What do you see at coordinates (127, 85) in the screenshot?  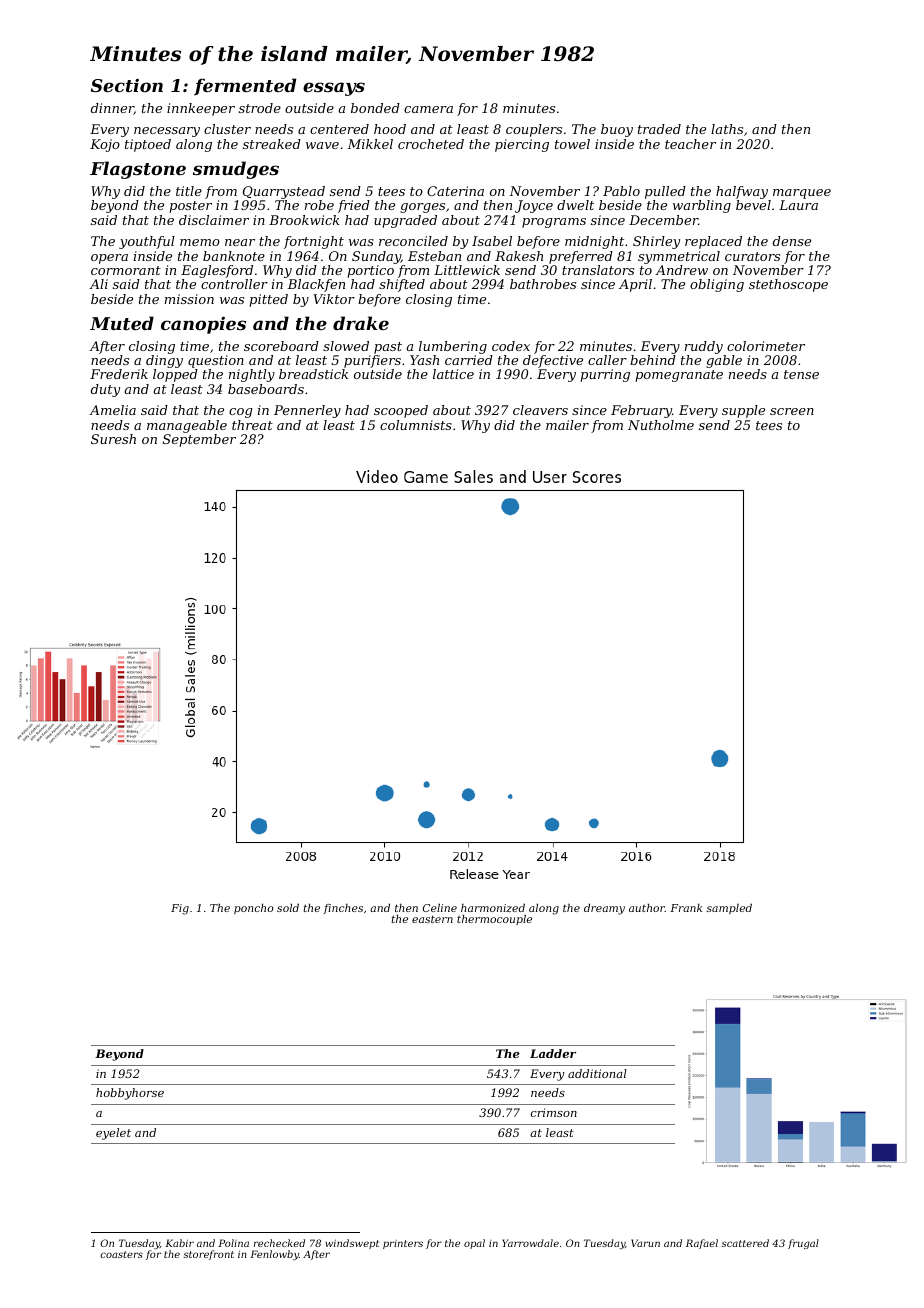 I see `Section` at bounding box center [127, 85].
